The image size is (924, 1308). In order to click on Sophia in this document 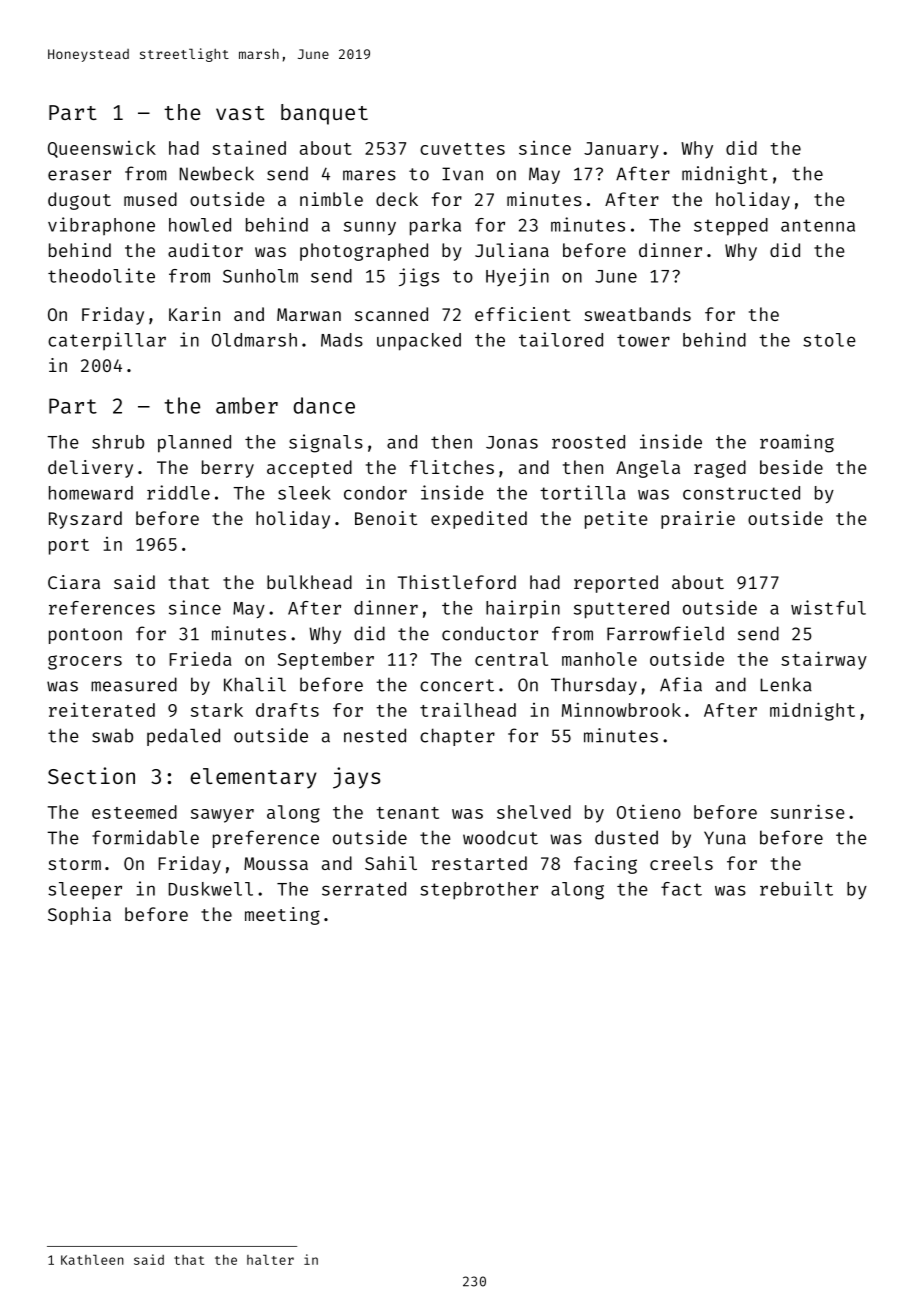, I will do `click(79, 916)`.
